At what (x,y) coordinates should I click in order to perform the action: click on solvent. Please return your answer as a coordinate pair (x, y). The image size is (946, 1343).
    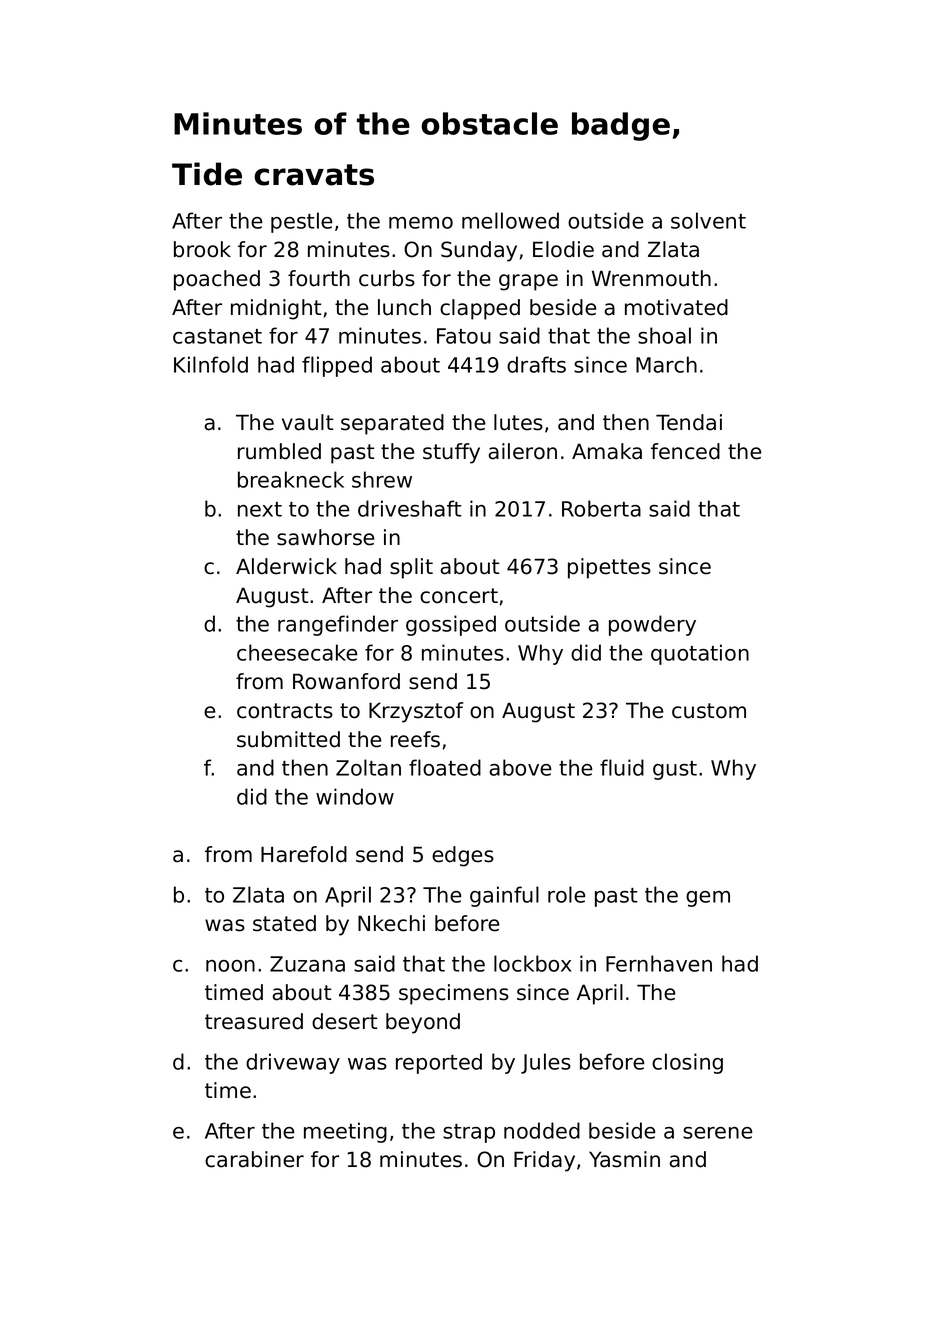
    Looking at the image, I should click on (708, 220).
